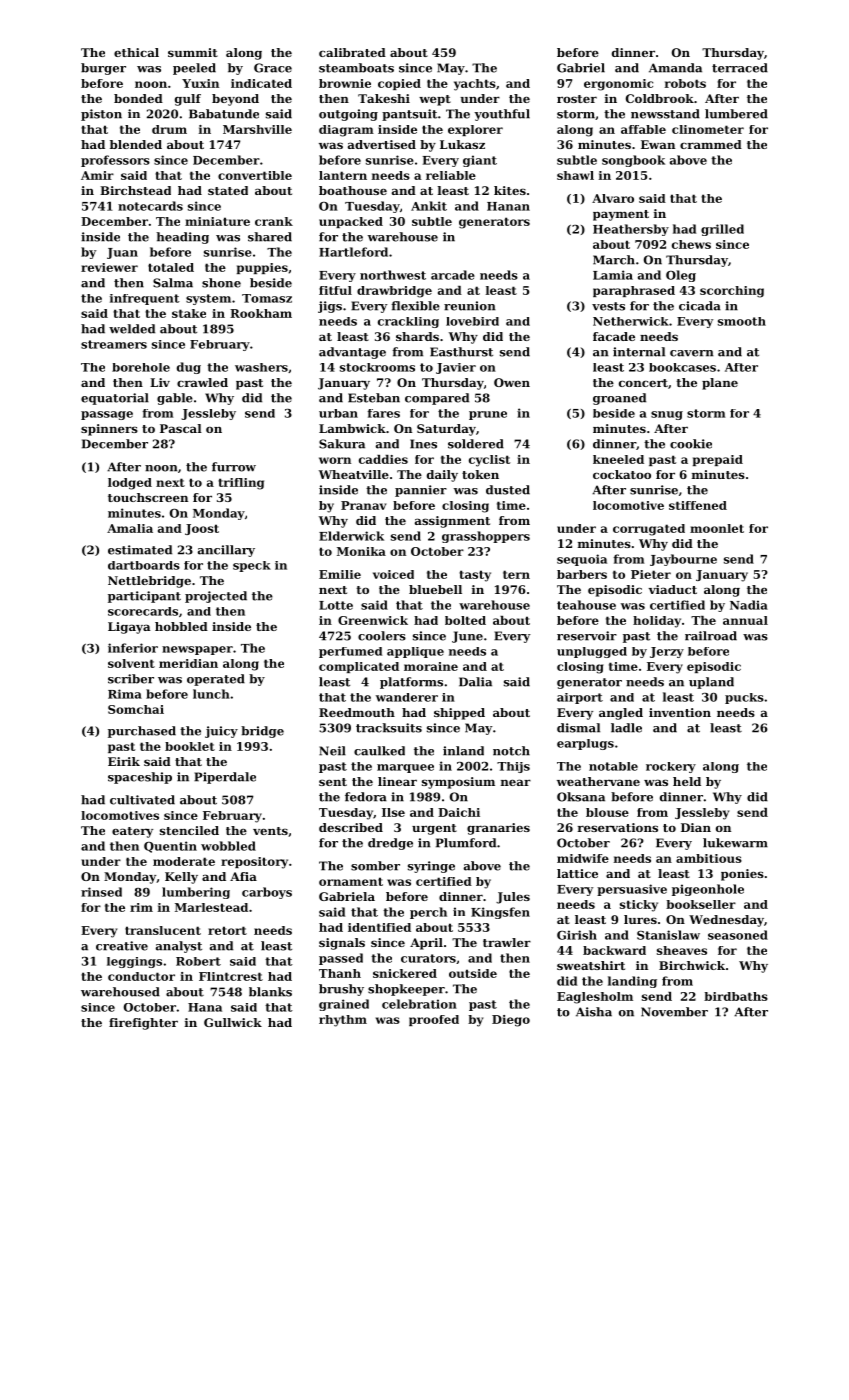 This document has height=1400, width=849. What do you see at coordinates (711, 636) in the document?
I see `railroad` at bounding box center [711, 636].
